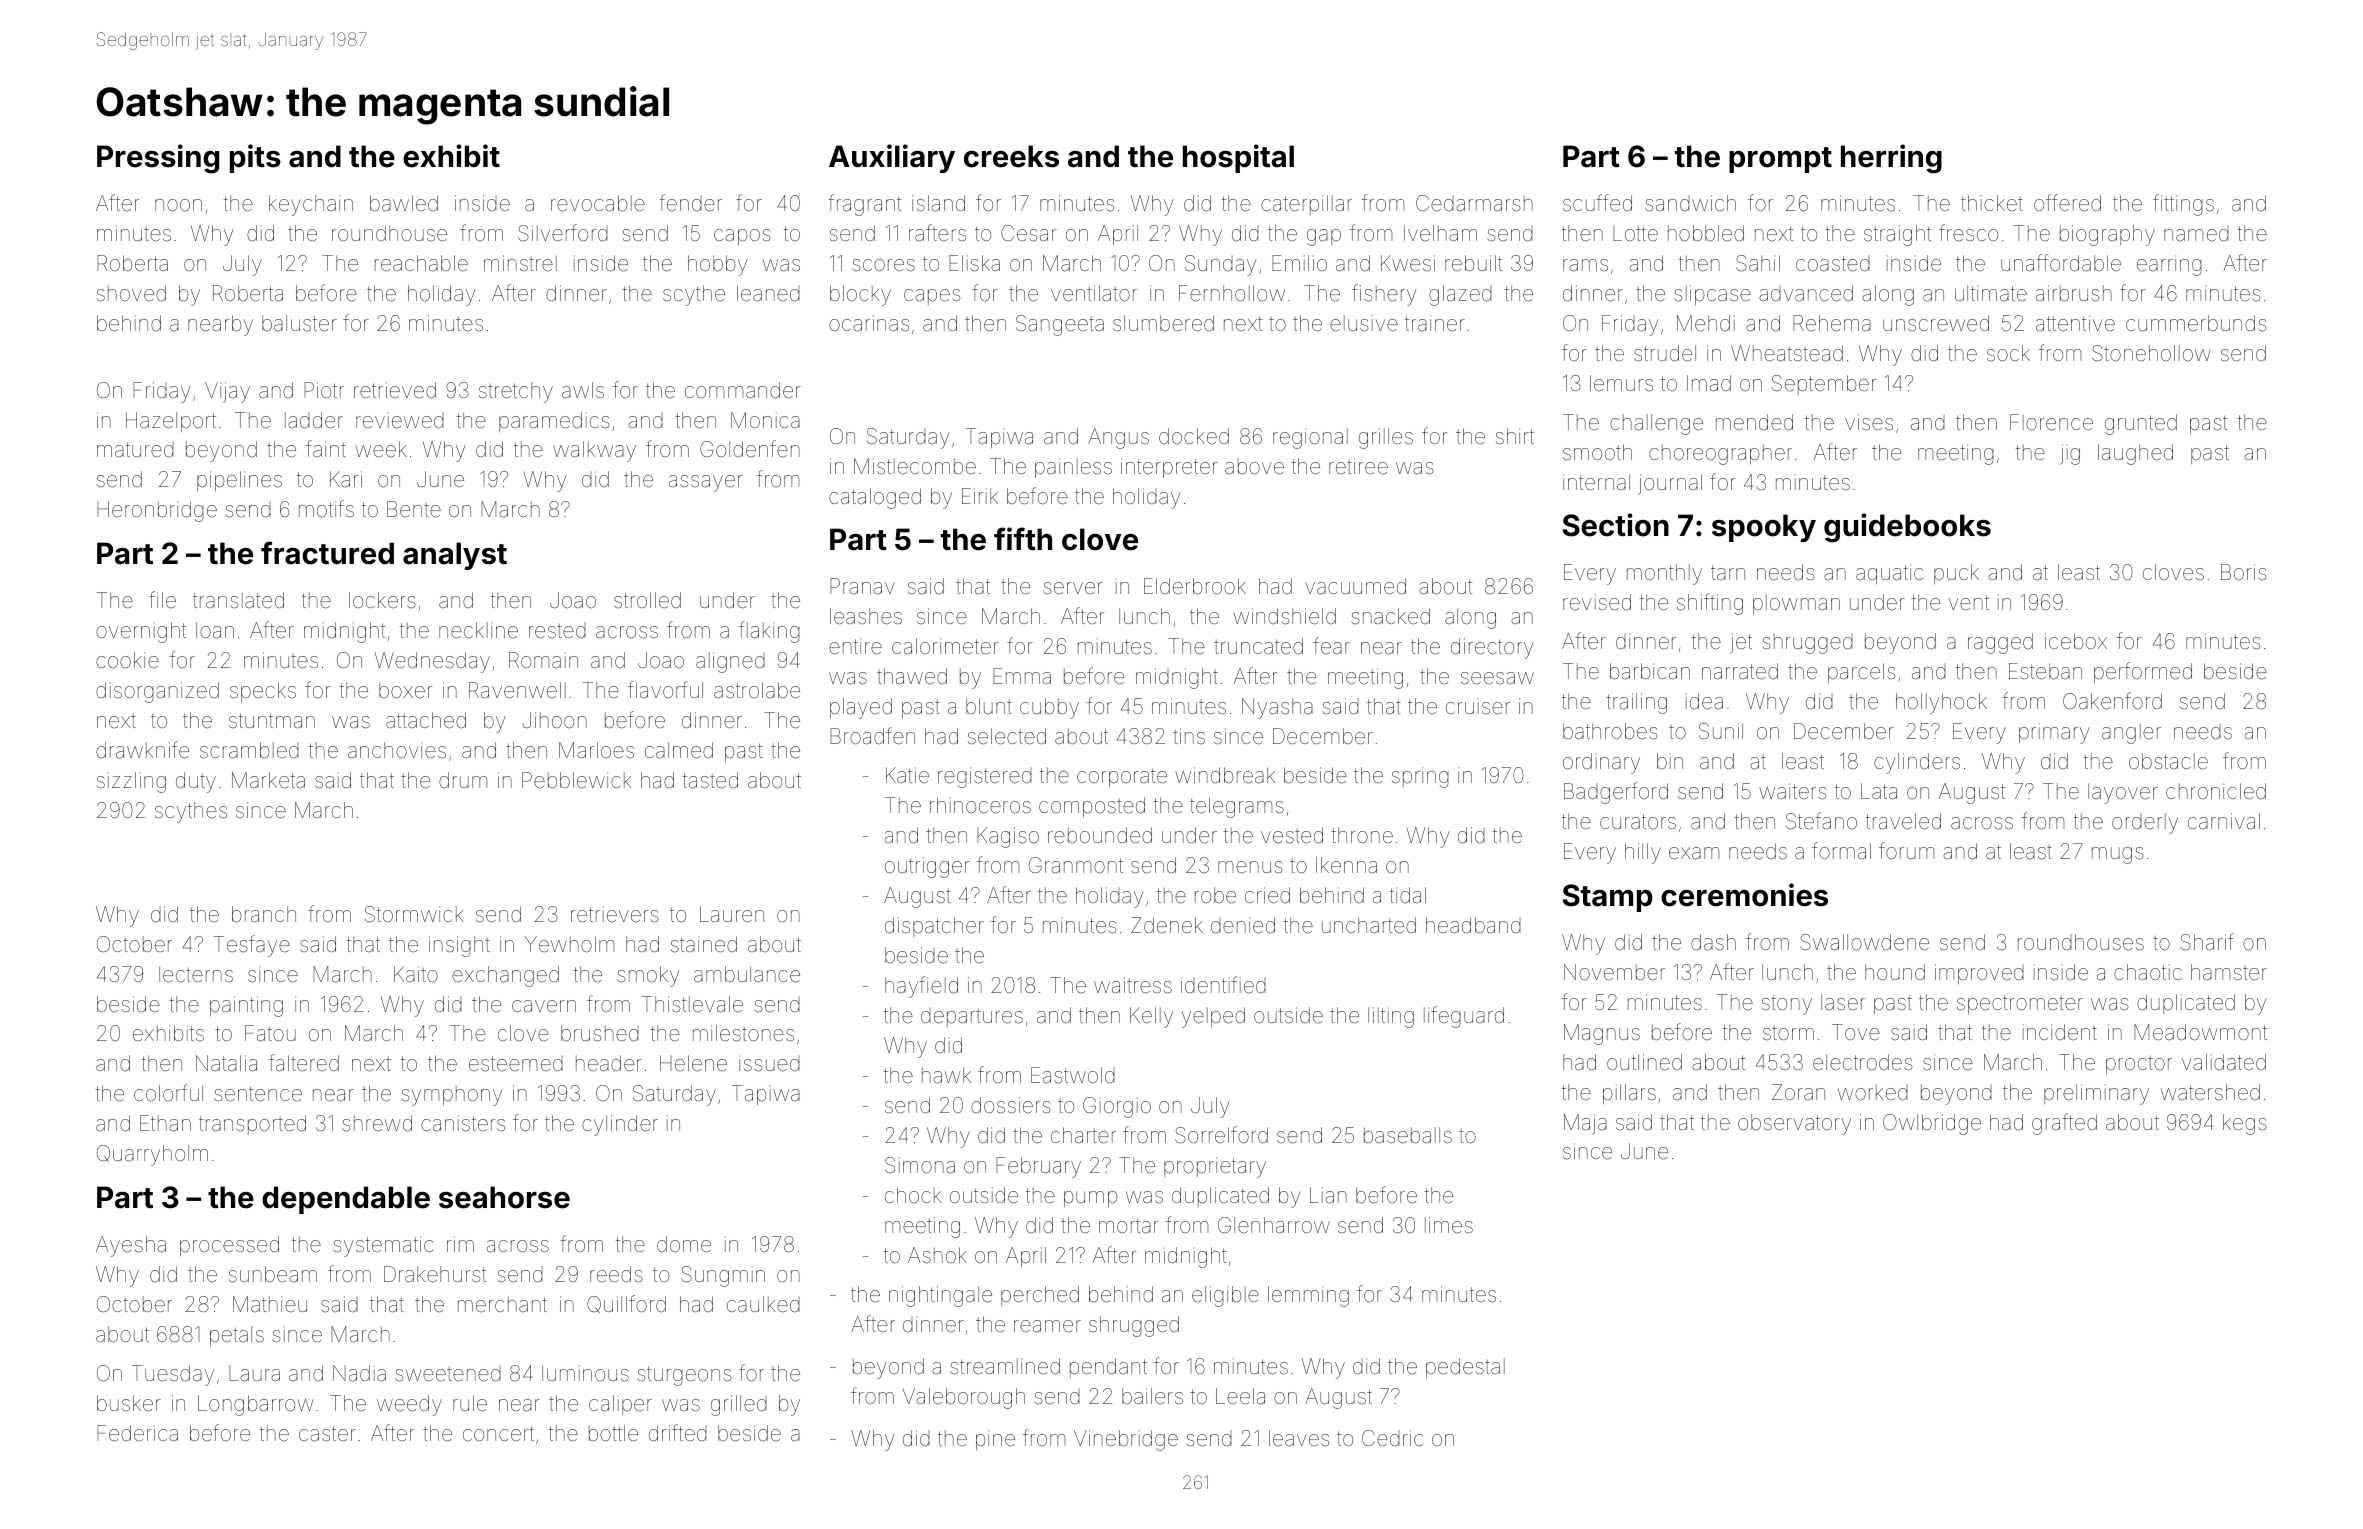 Image resolution: width=2363 pixels, height=1529 pixels. Describe the element at coordinates (1225, 1296) in the screenshot. I see `eligible` at that location.
